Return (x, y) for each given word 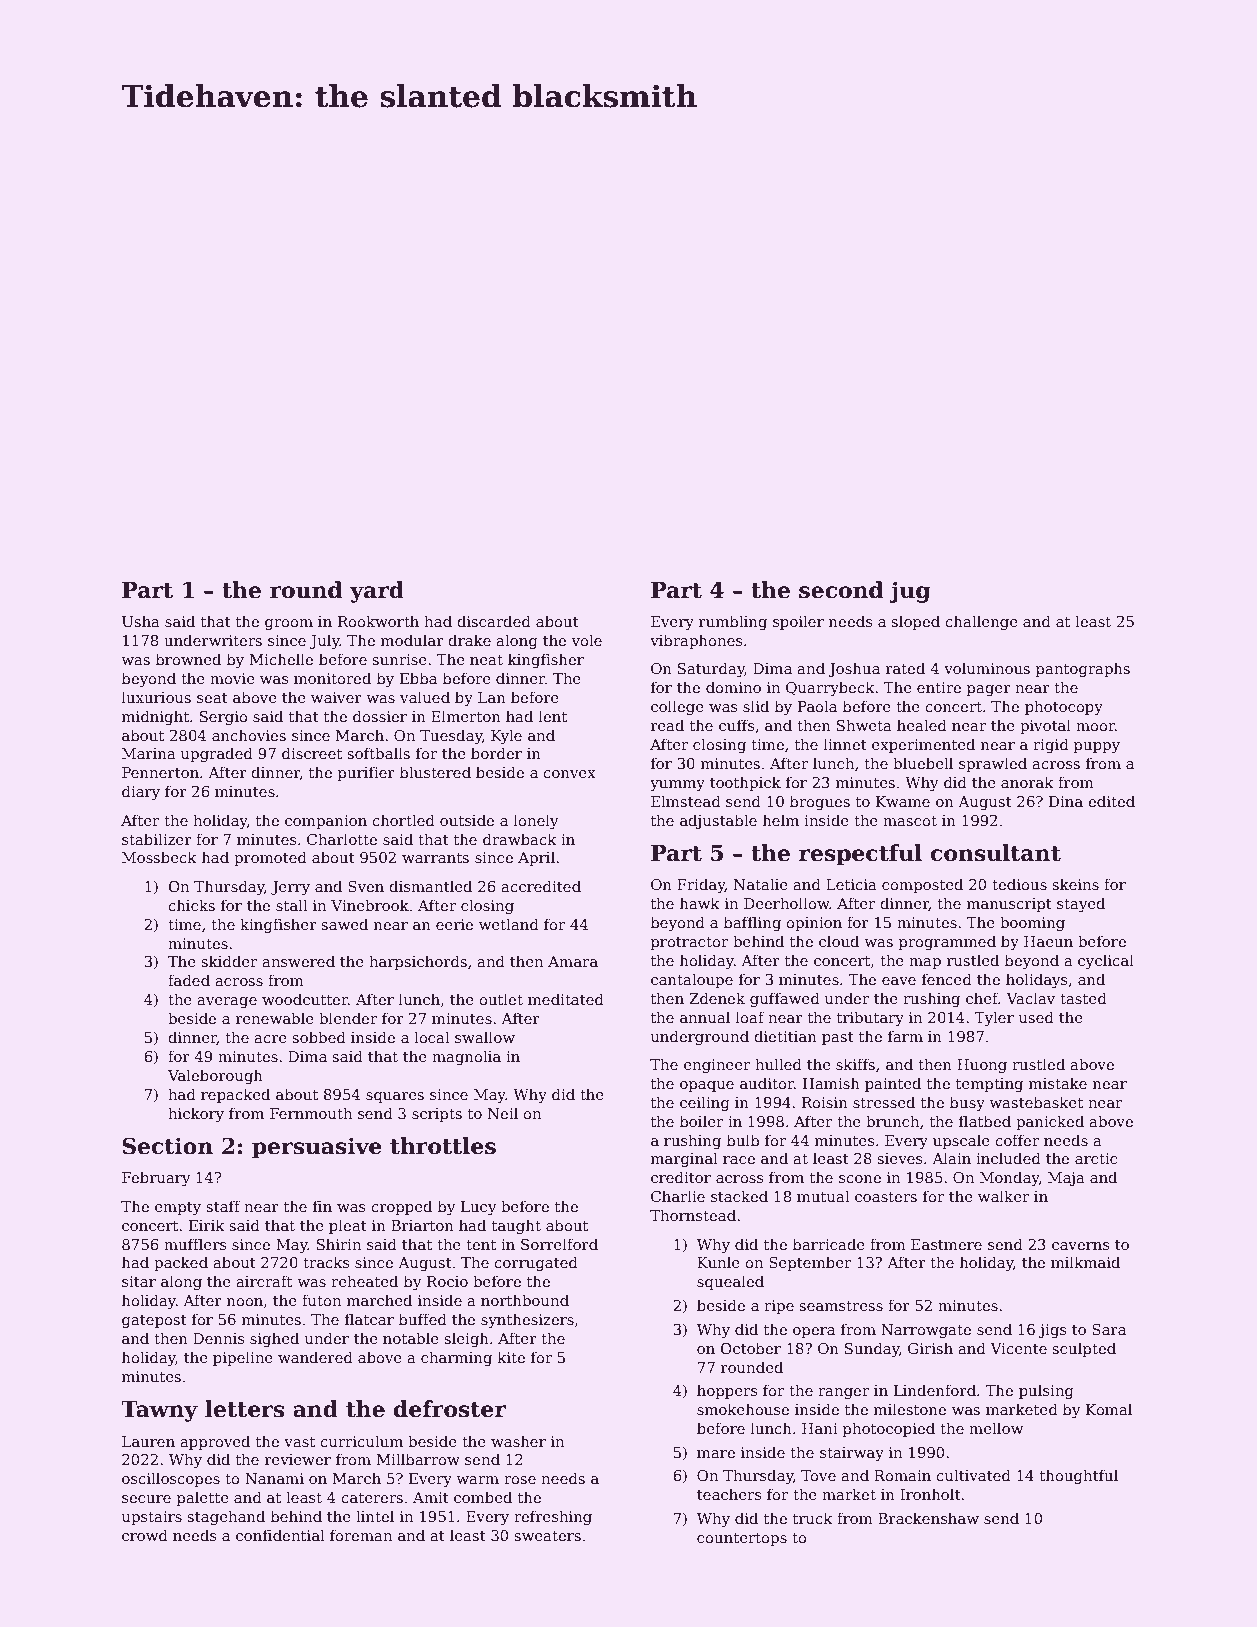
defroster (450, 1409)
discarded (494, 621)
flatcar (369, 1319)
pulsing (1046, 1392)
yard (377, 592)
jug (909, 592)
